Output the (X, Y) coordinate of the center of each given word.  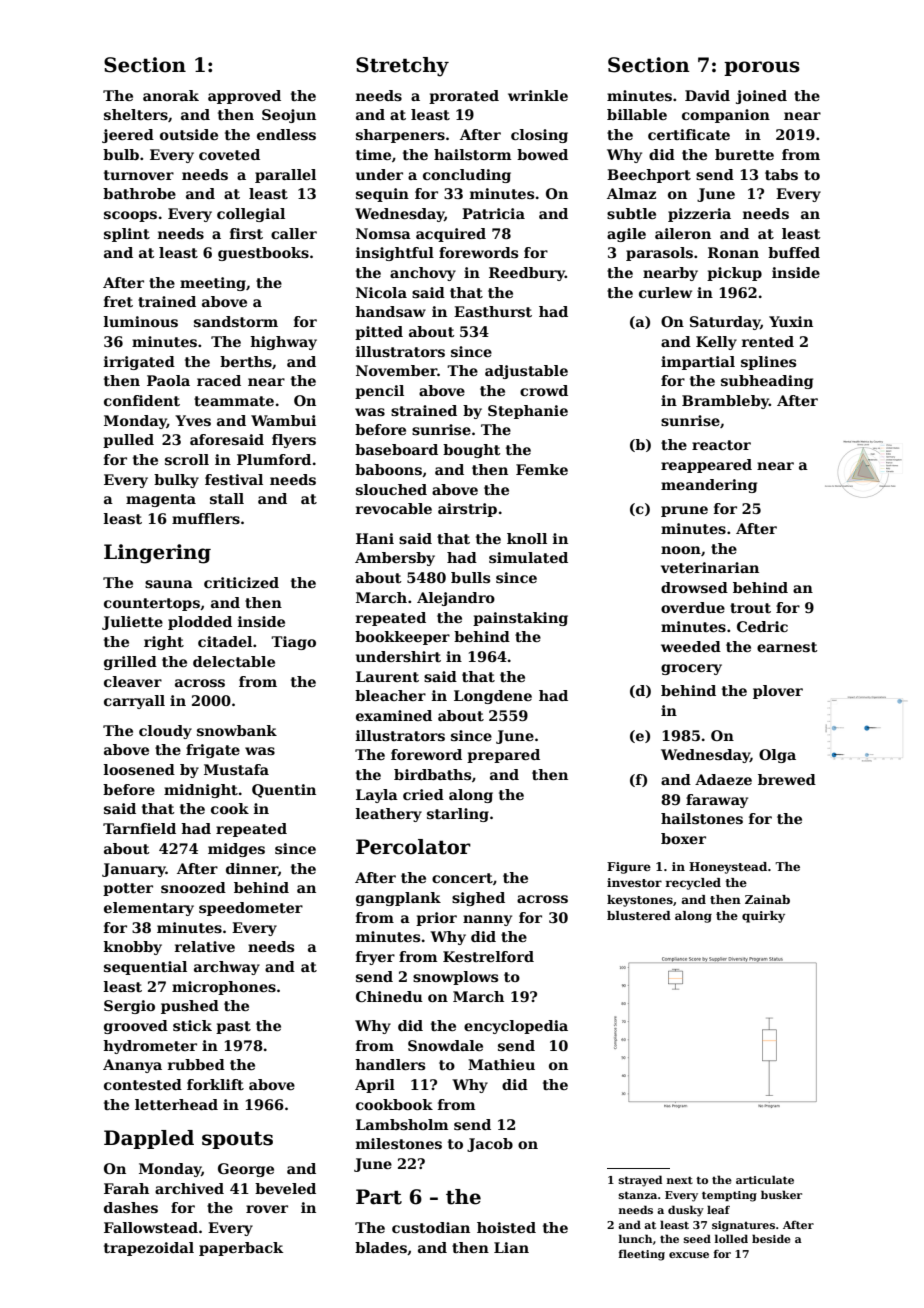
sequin (382, 195)
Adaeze (723, 779)
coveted (229, 154)
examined (394, 715)
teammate (234, 401)
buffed (794, 252)
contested (143, 1084)
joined (761, 97)
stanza (638, 1195)
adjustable (526, 372)
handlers (390, 1064)
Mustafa (236, 769)
